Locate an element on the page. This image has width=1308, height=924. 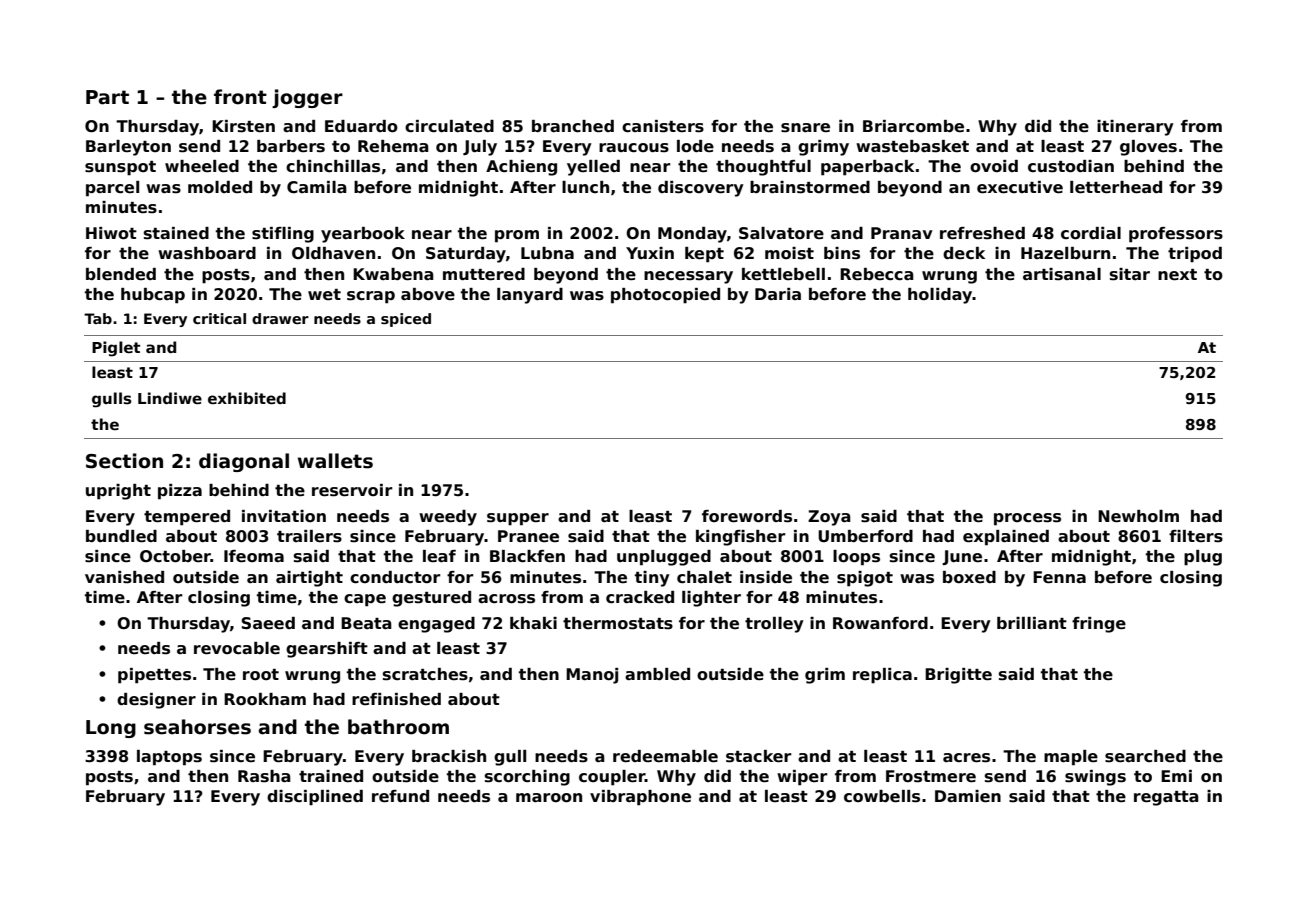
inside is located at coordinates (766, 577).
